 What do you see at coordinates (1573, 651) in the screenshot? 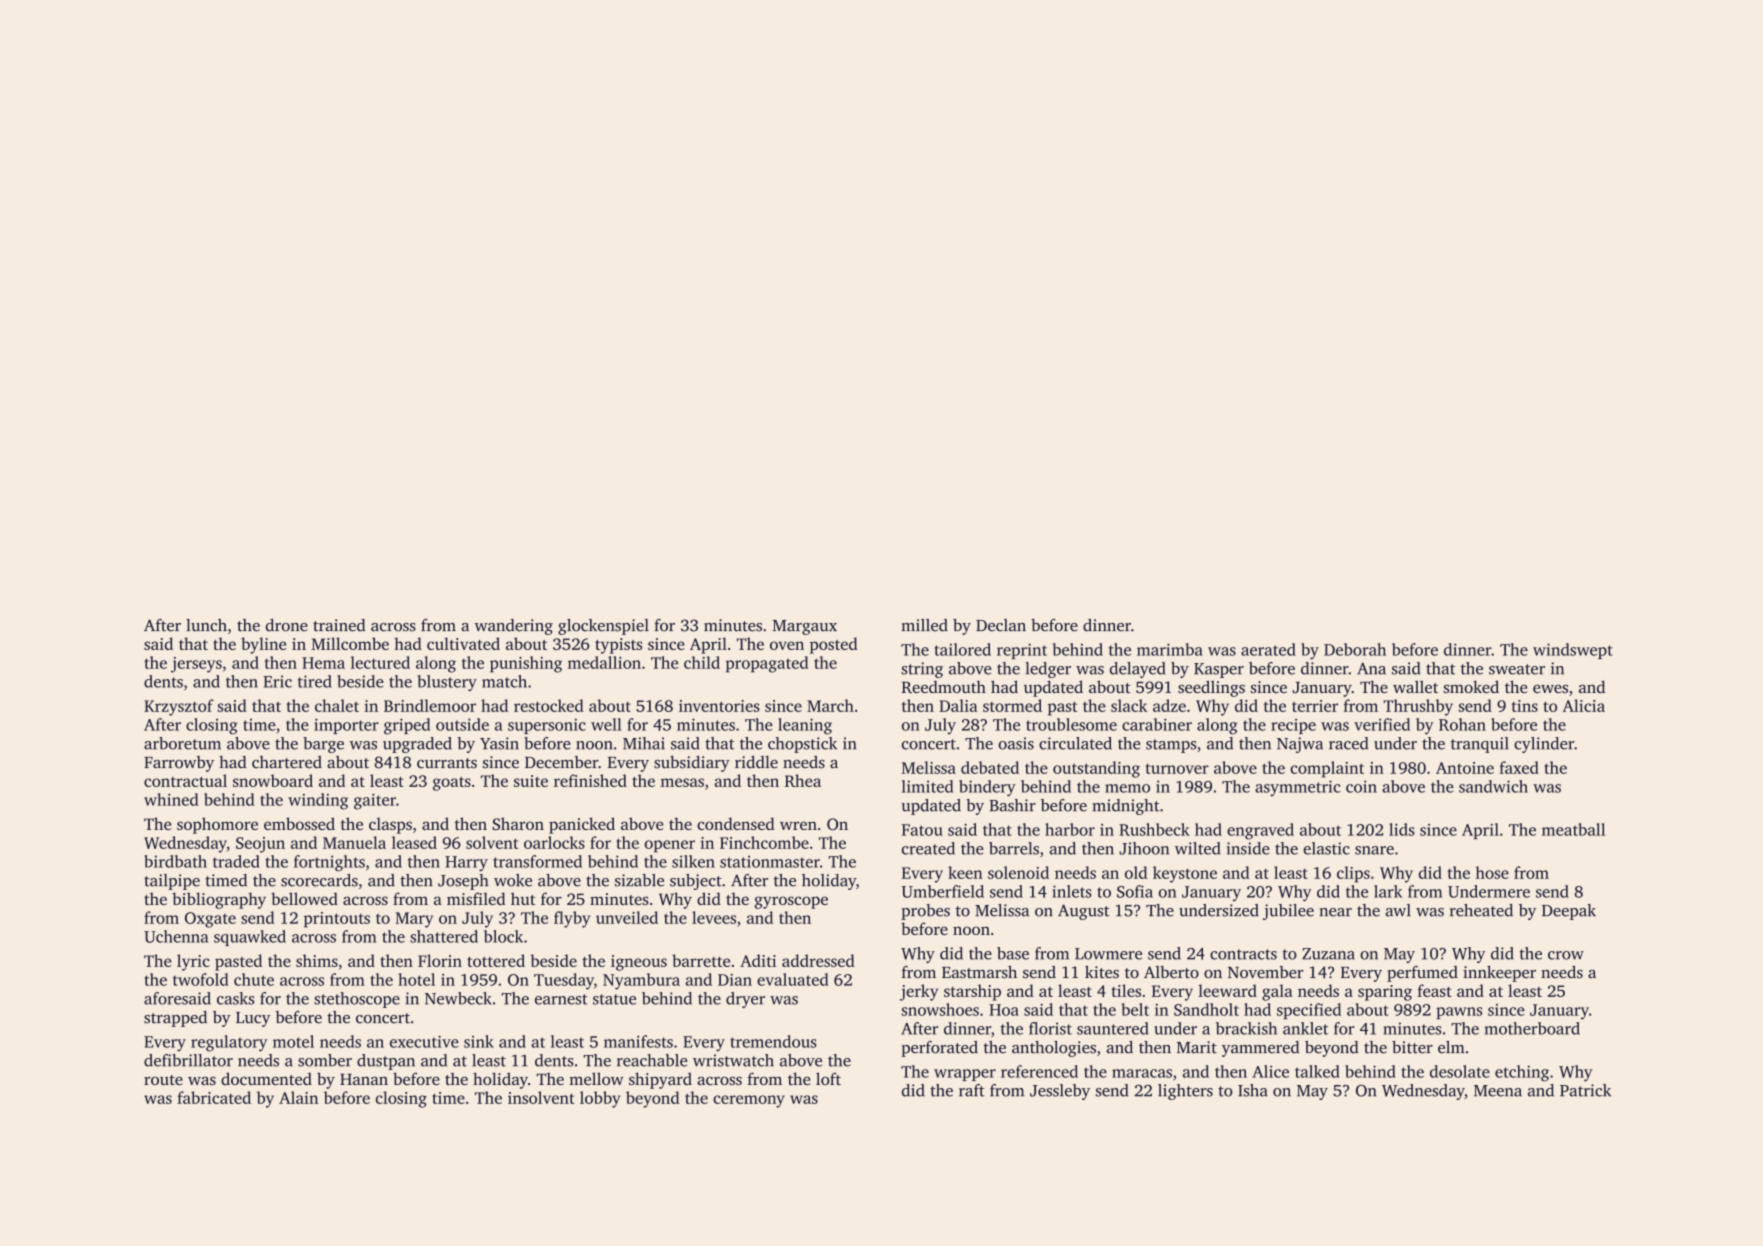
I see `windswept` at bounding box center [1573, 651].
